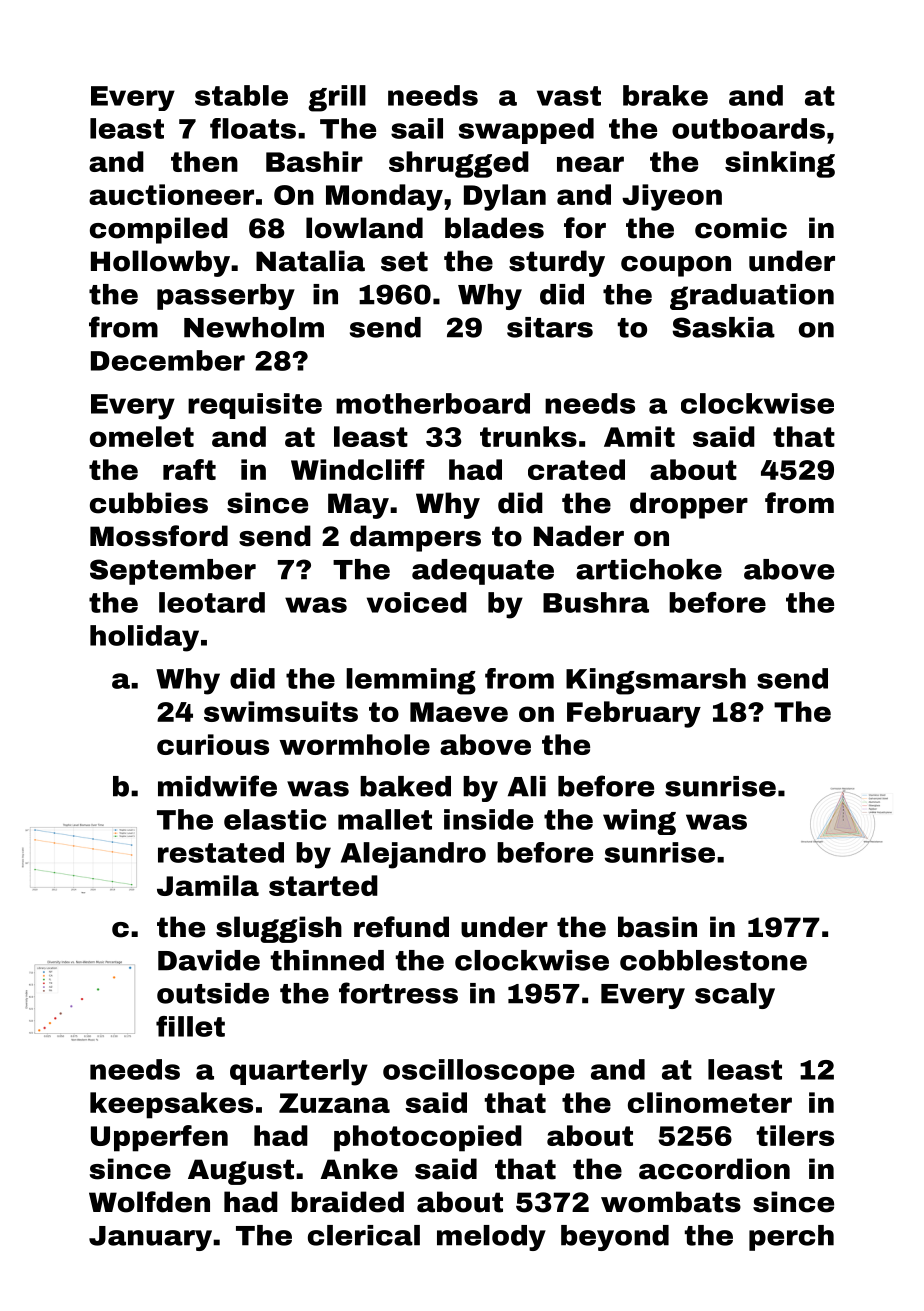 The width and height of the screenshot is (924, 1311). I want to click on Wolfden, so click(149, 1202).
